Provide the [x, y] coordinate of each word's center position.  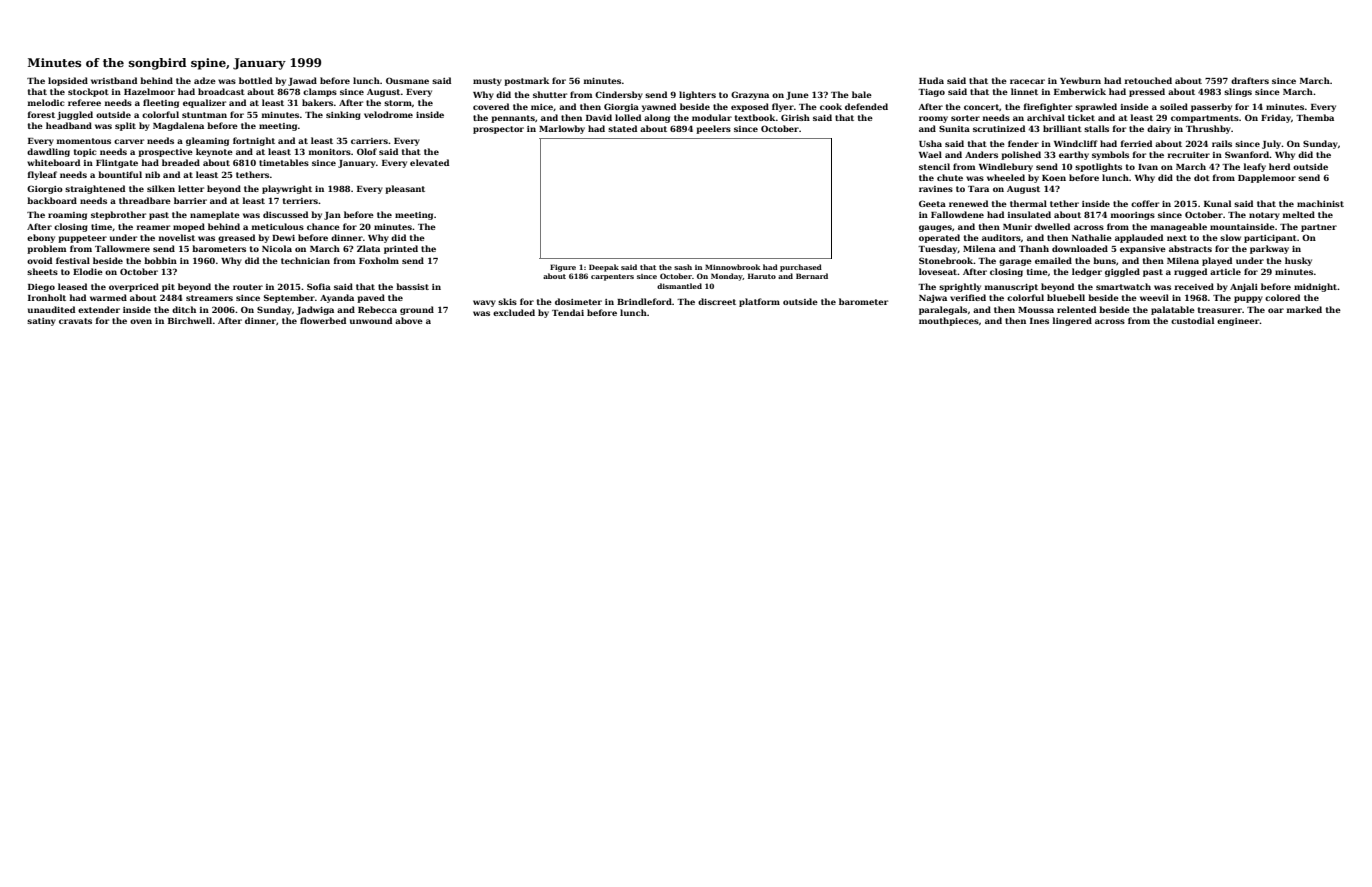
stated [622, 128]
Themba [1315, 117]
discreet [717, 301]
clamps [320, 92]
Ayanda [337, 298]
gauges [935, 228]
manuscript [1011, 288]
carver [129, 141]
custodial [1192, 320]
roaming [67, 216]
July [1272, 144]
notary [1264, 216]
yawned [659, 107]
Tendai [568, 312]
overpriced [134, 287]
